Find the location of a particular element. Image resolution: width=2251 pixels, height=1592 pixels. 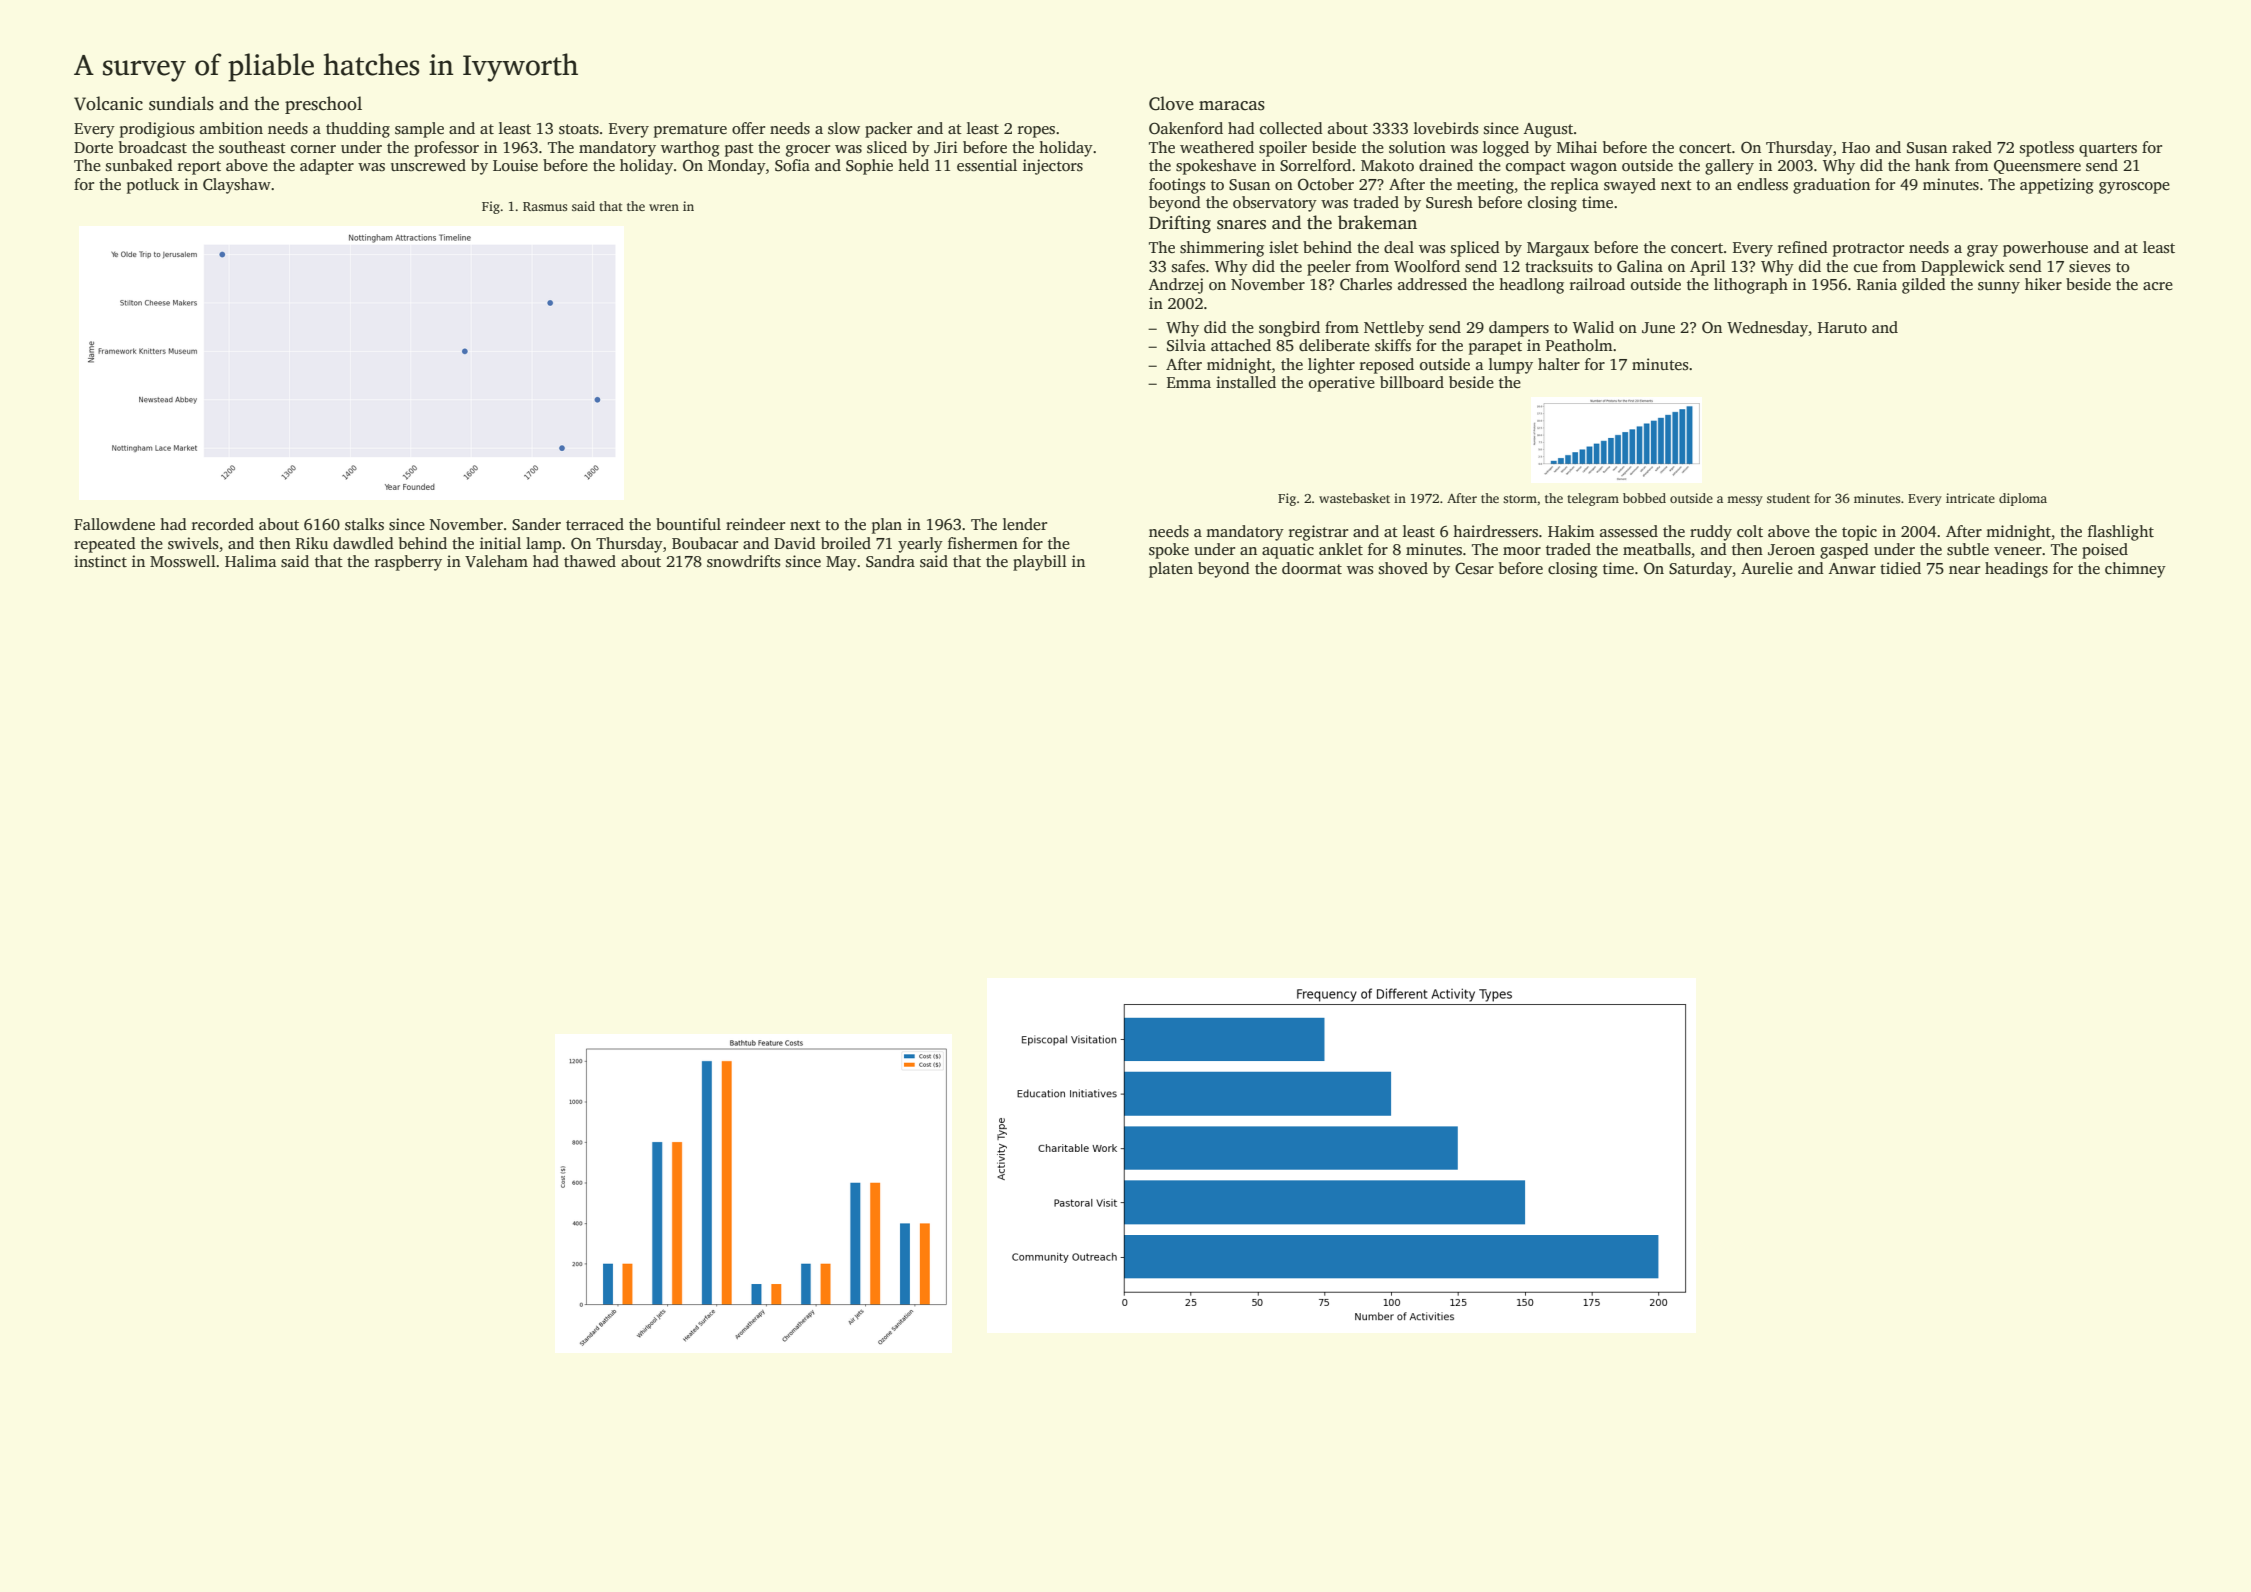

wren is located at coordinates (664, 207).
